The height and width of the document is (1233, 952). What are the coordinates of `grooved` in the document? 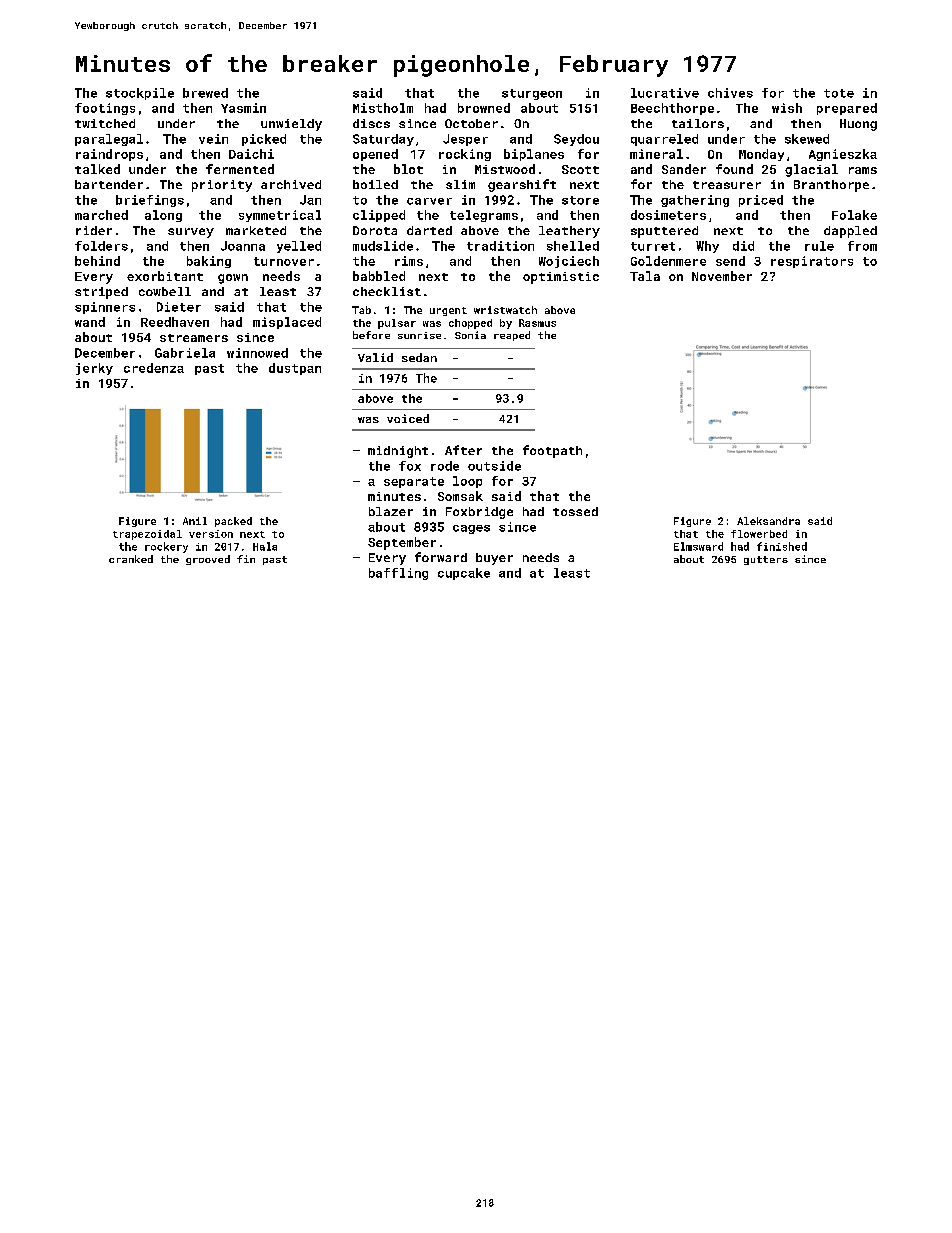 It's located at (208, 560).
